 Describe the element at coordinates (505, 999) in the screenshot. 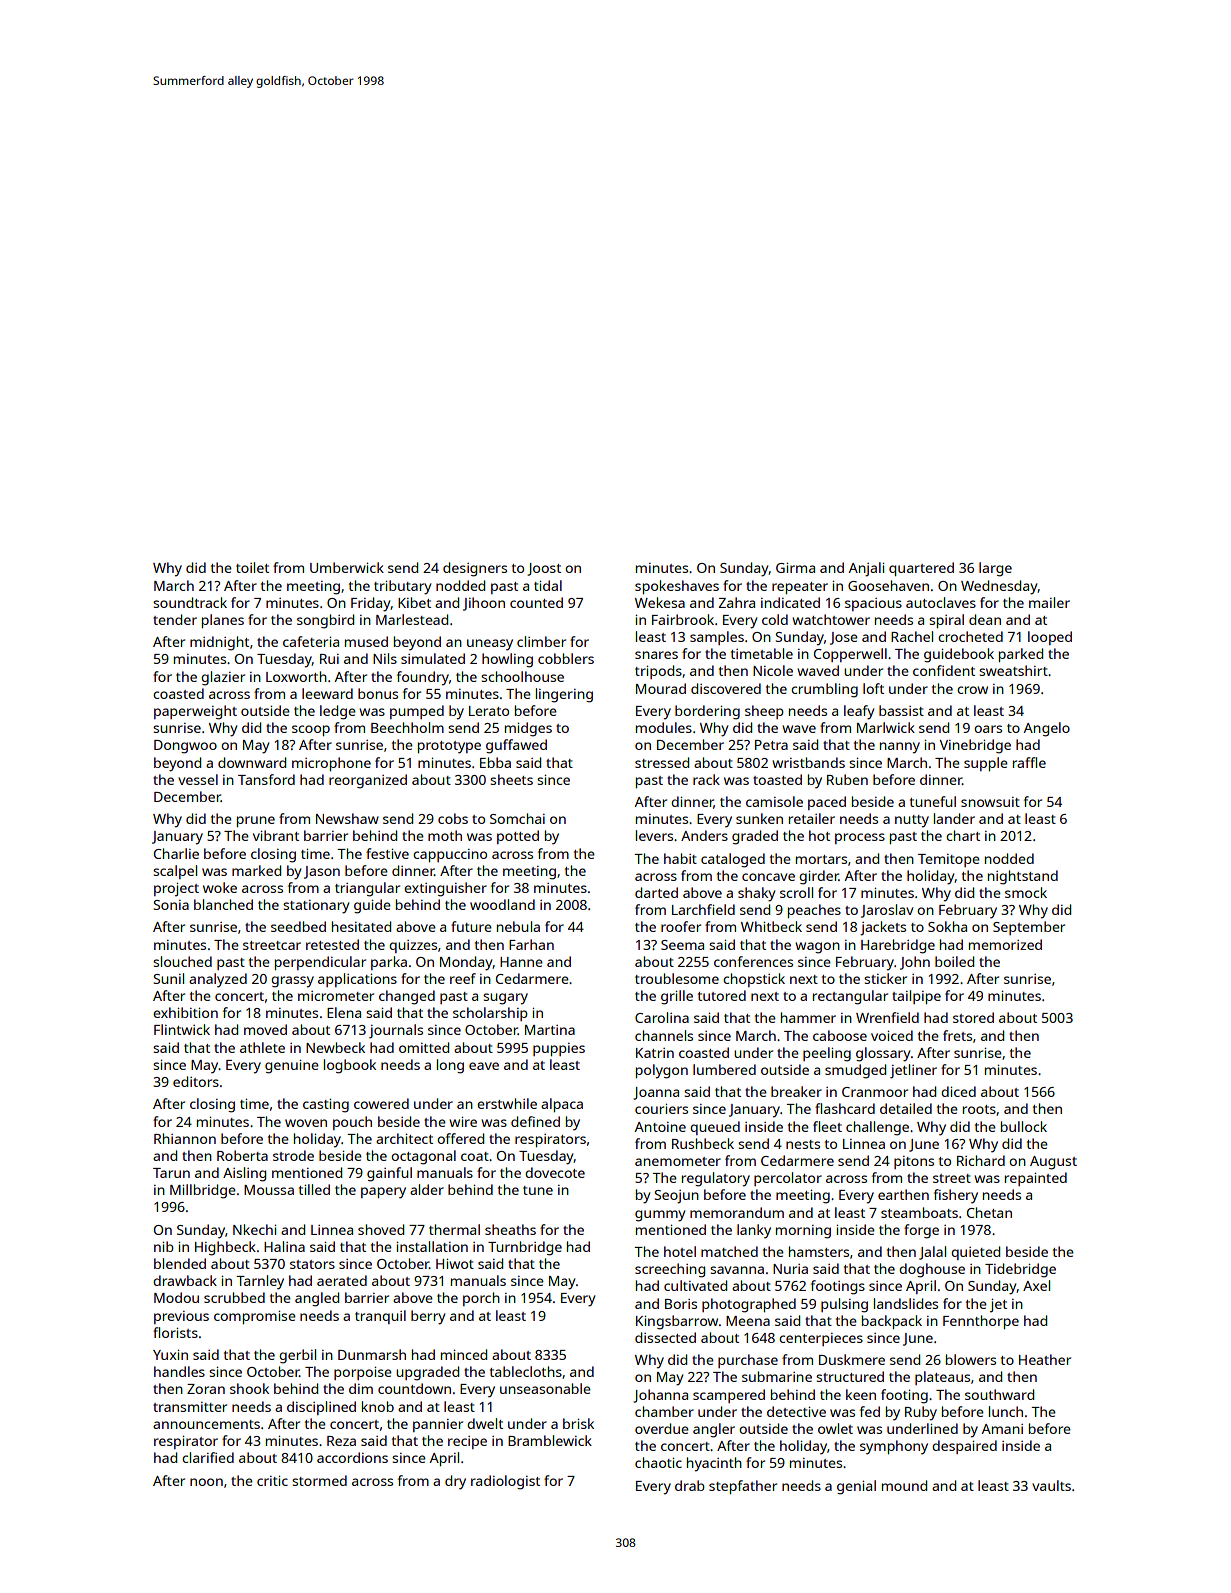

I see `sugary` at that location.
